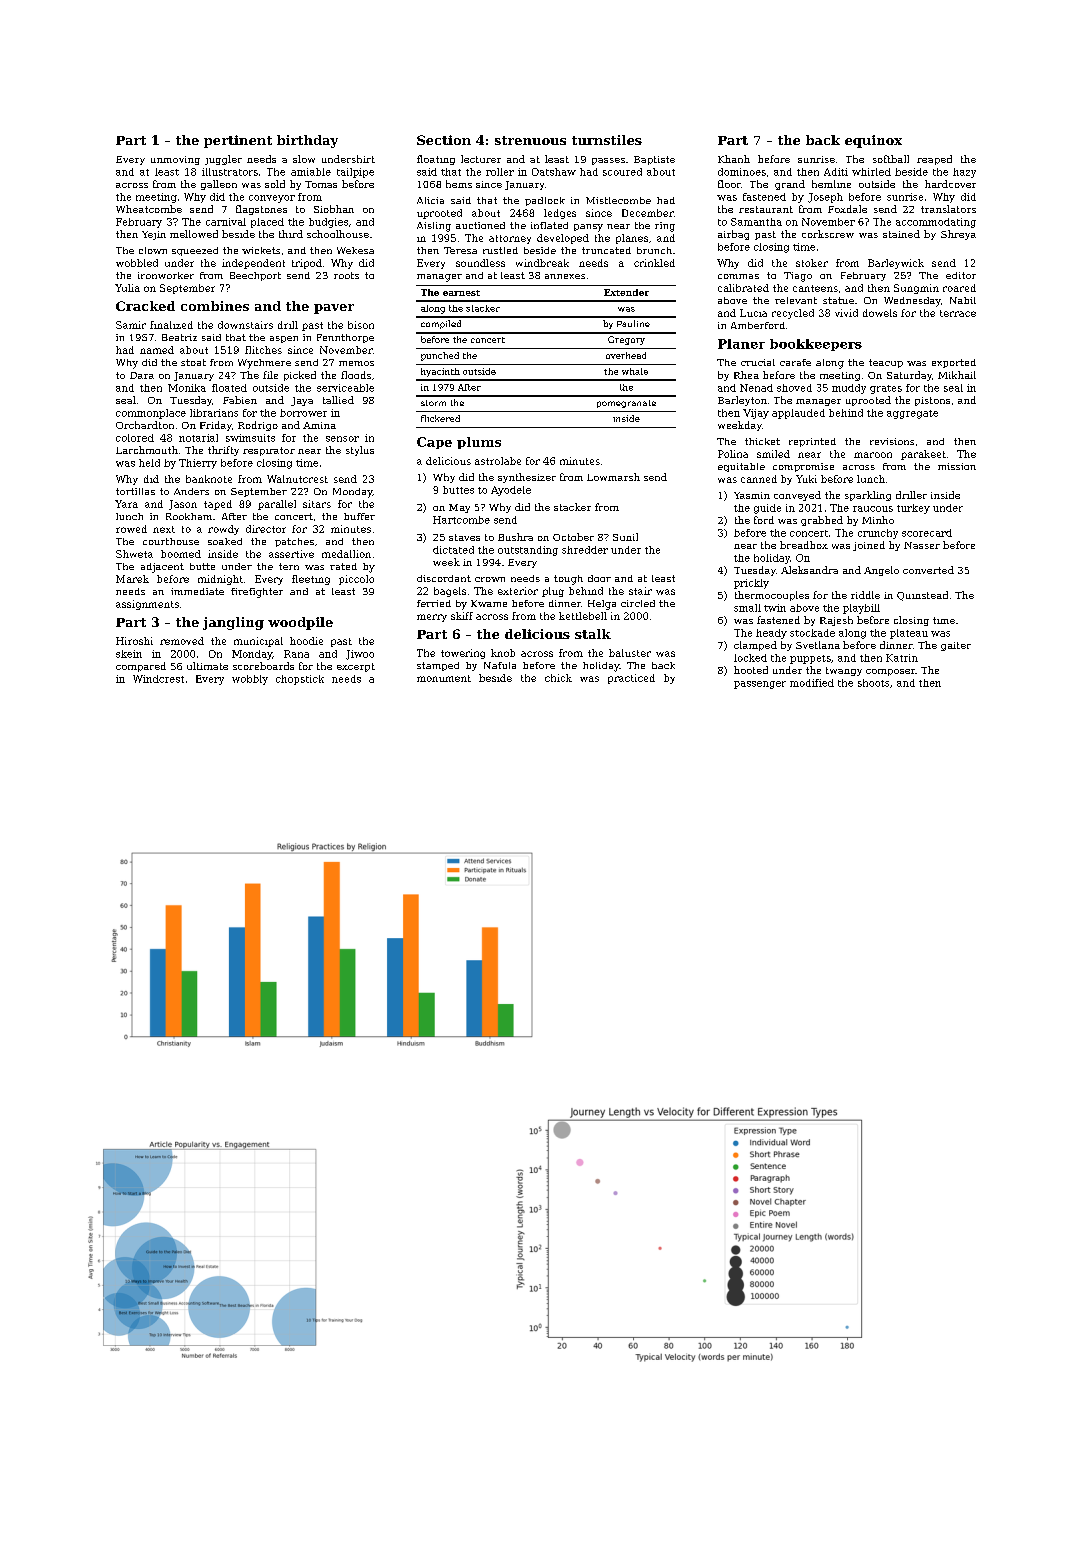 The image size is (1092, 1544). I want to click on astrolabe, so click(498, 461).
